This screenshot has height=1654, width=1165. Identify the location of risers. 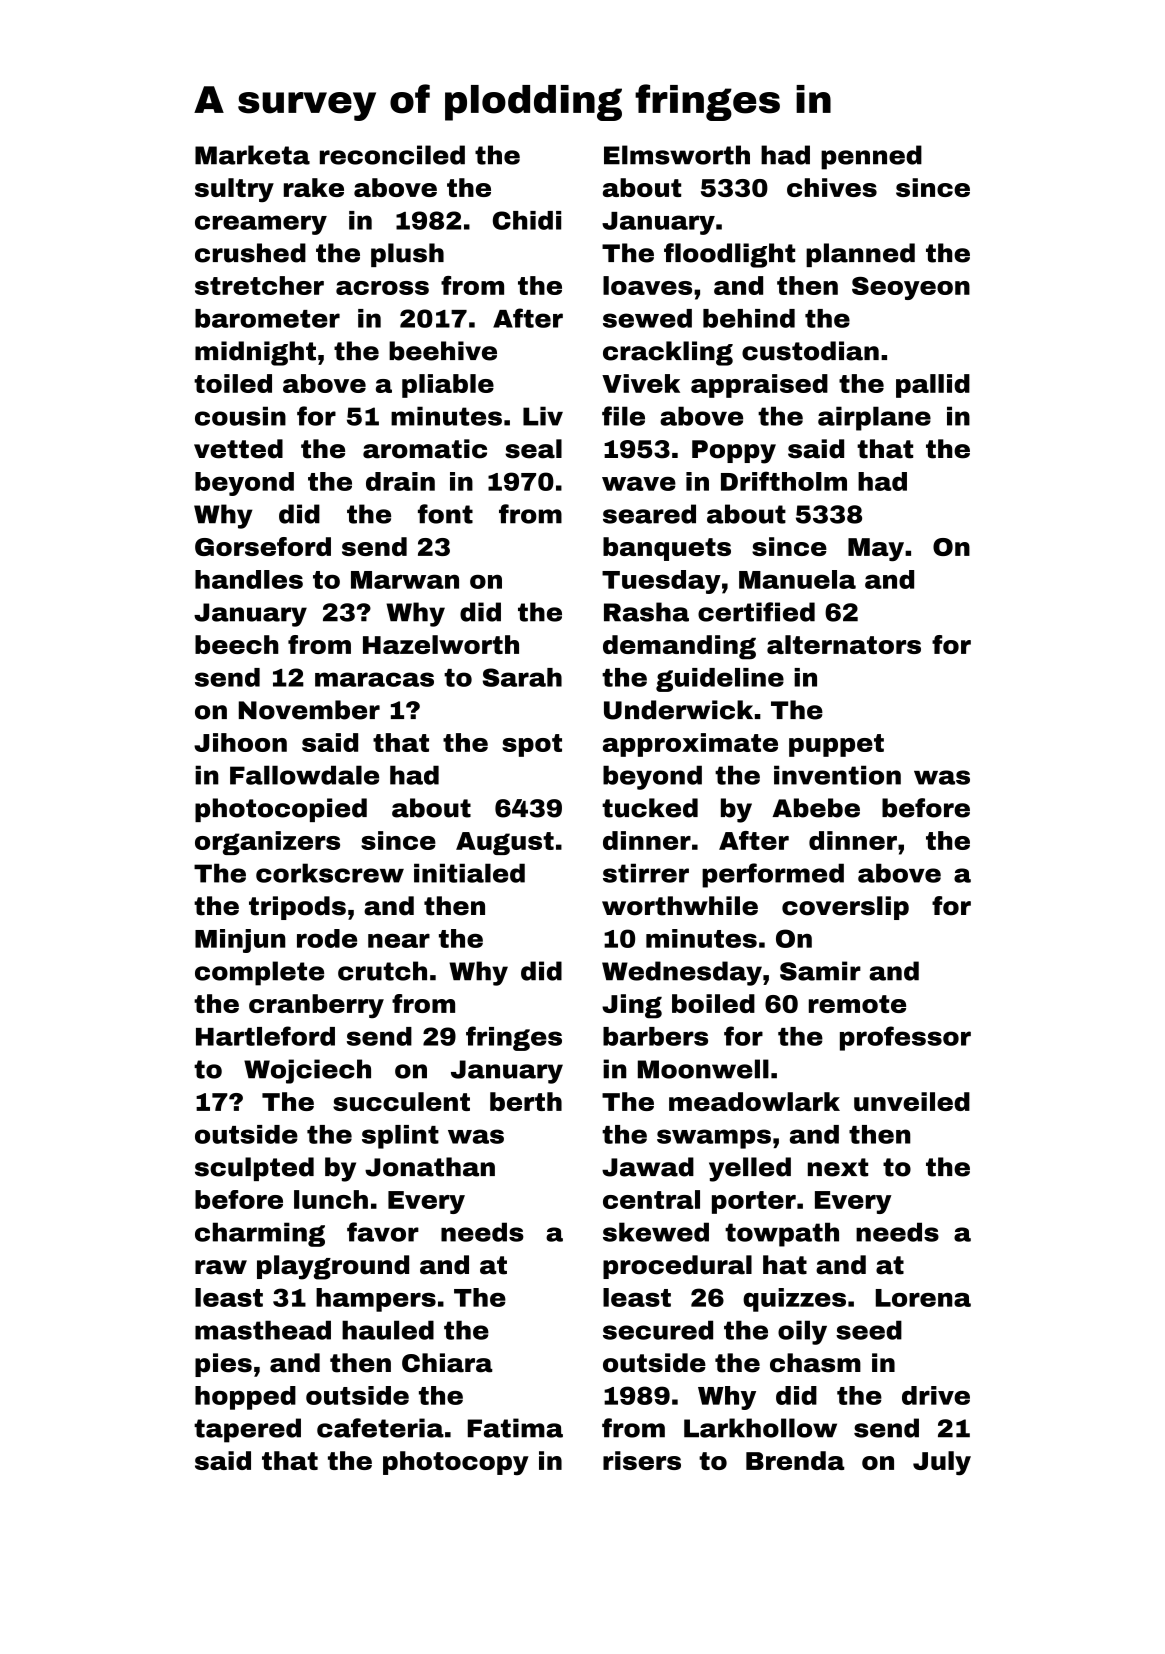
(642, 1460).
